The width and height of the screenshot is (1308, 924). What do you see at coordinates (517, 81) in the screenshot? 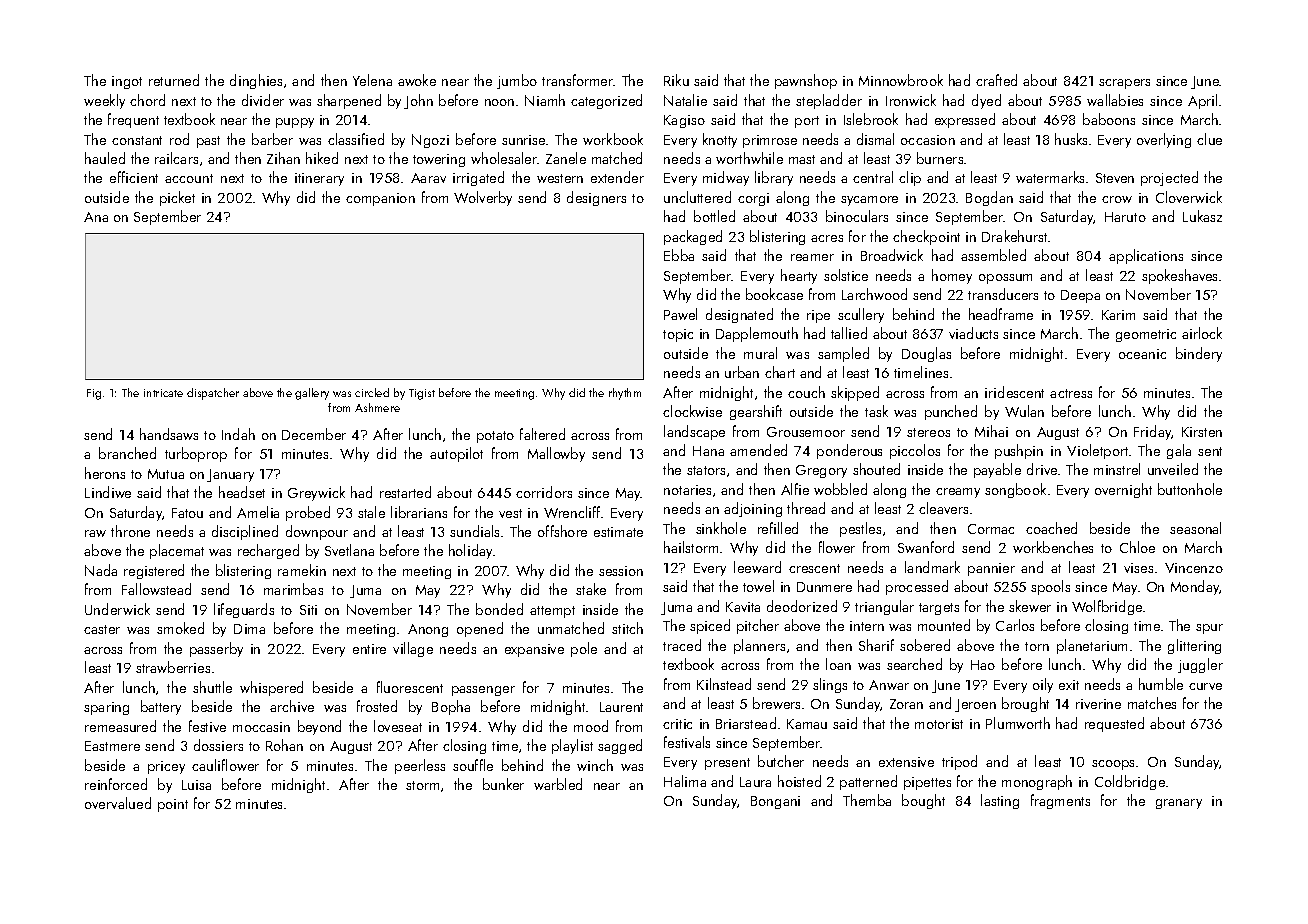
I see `jumbo` at bounding box center [517, 81].
